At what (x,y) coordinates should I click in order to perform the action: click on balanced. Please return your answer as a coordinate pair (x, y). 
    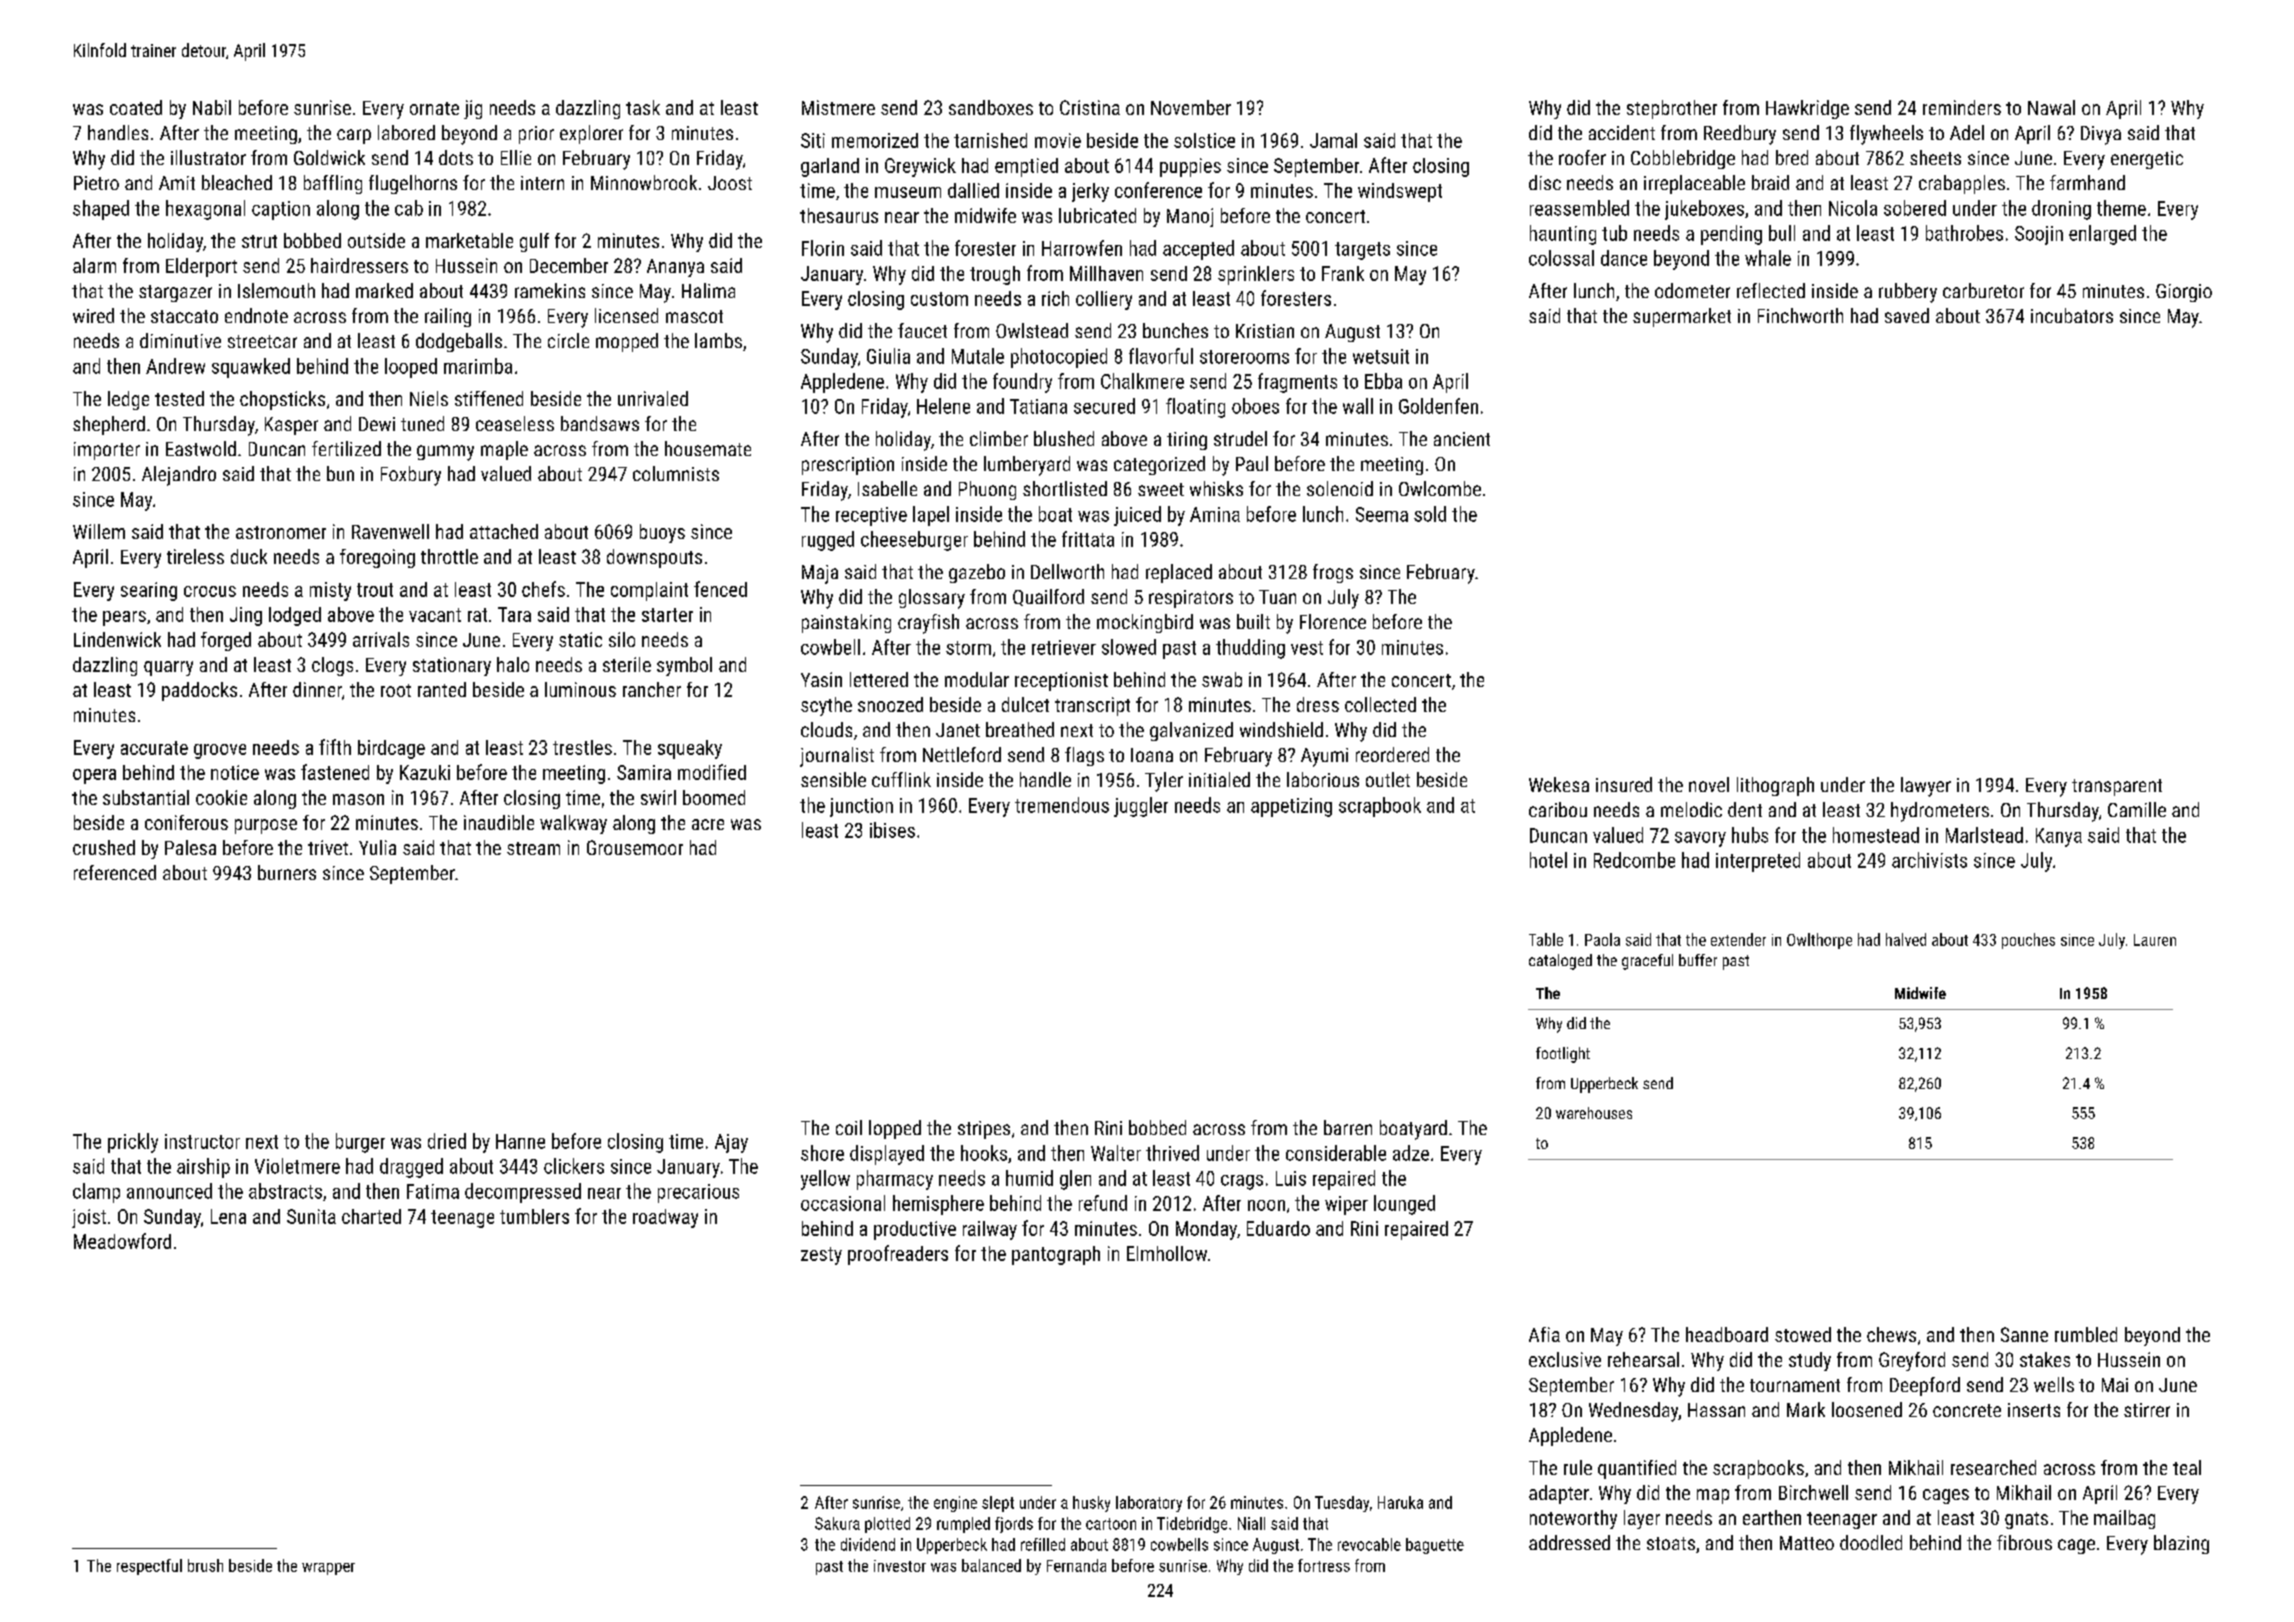
    Looking at the image, I should click on (991, 1565).
